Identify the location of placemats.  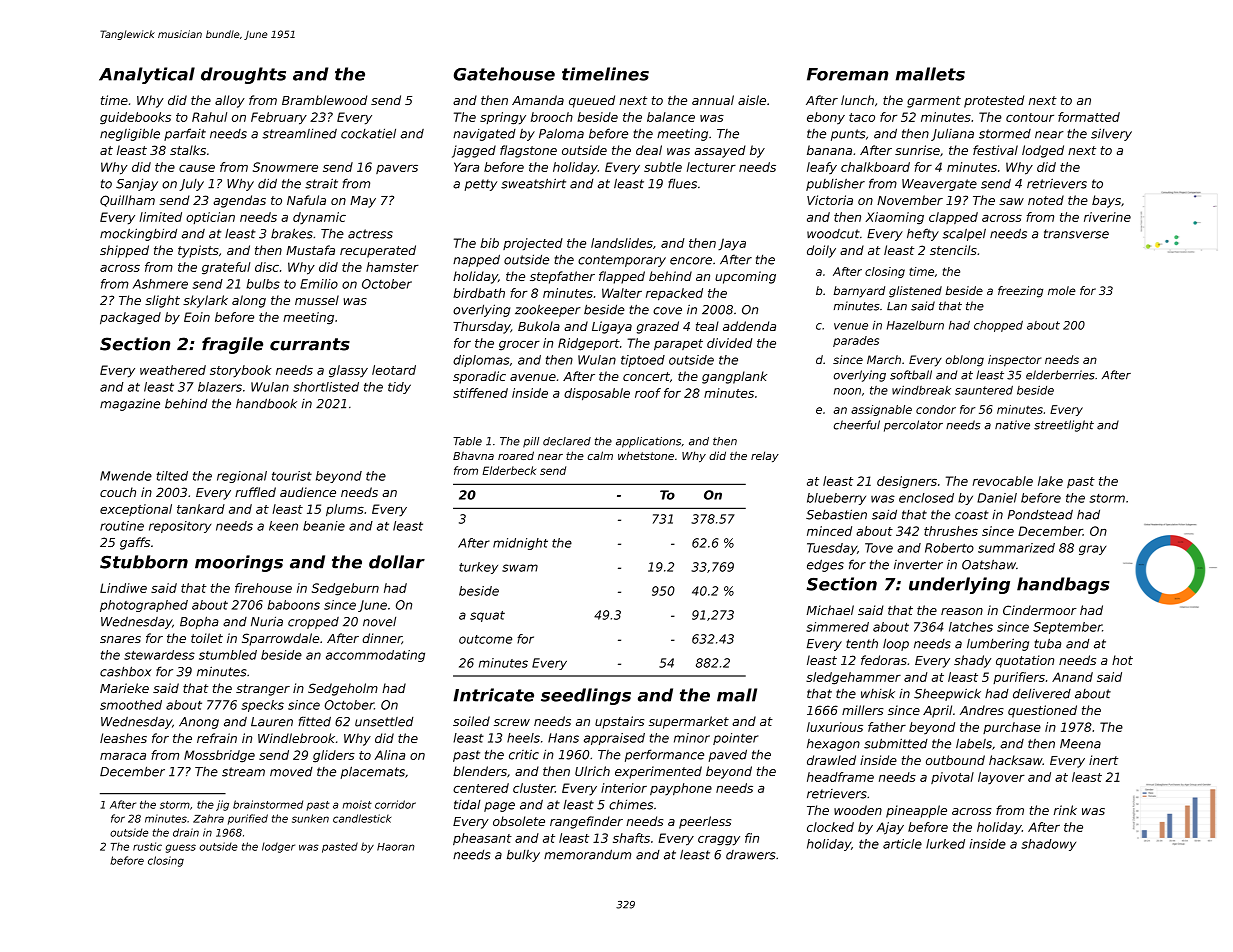
(373, 772).
